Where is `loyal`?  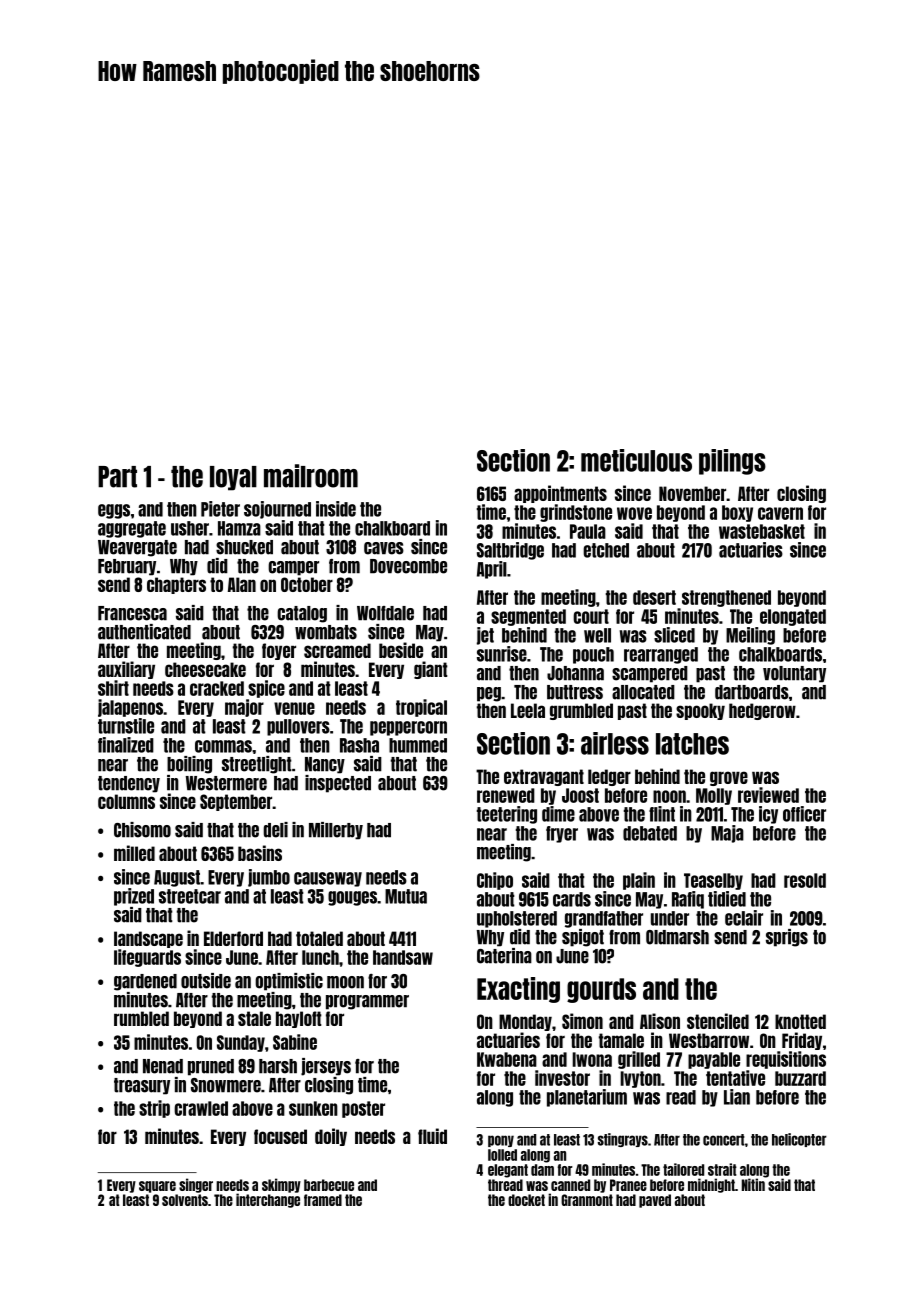
loyal is located at coordinates (233, 478).
